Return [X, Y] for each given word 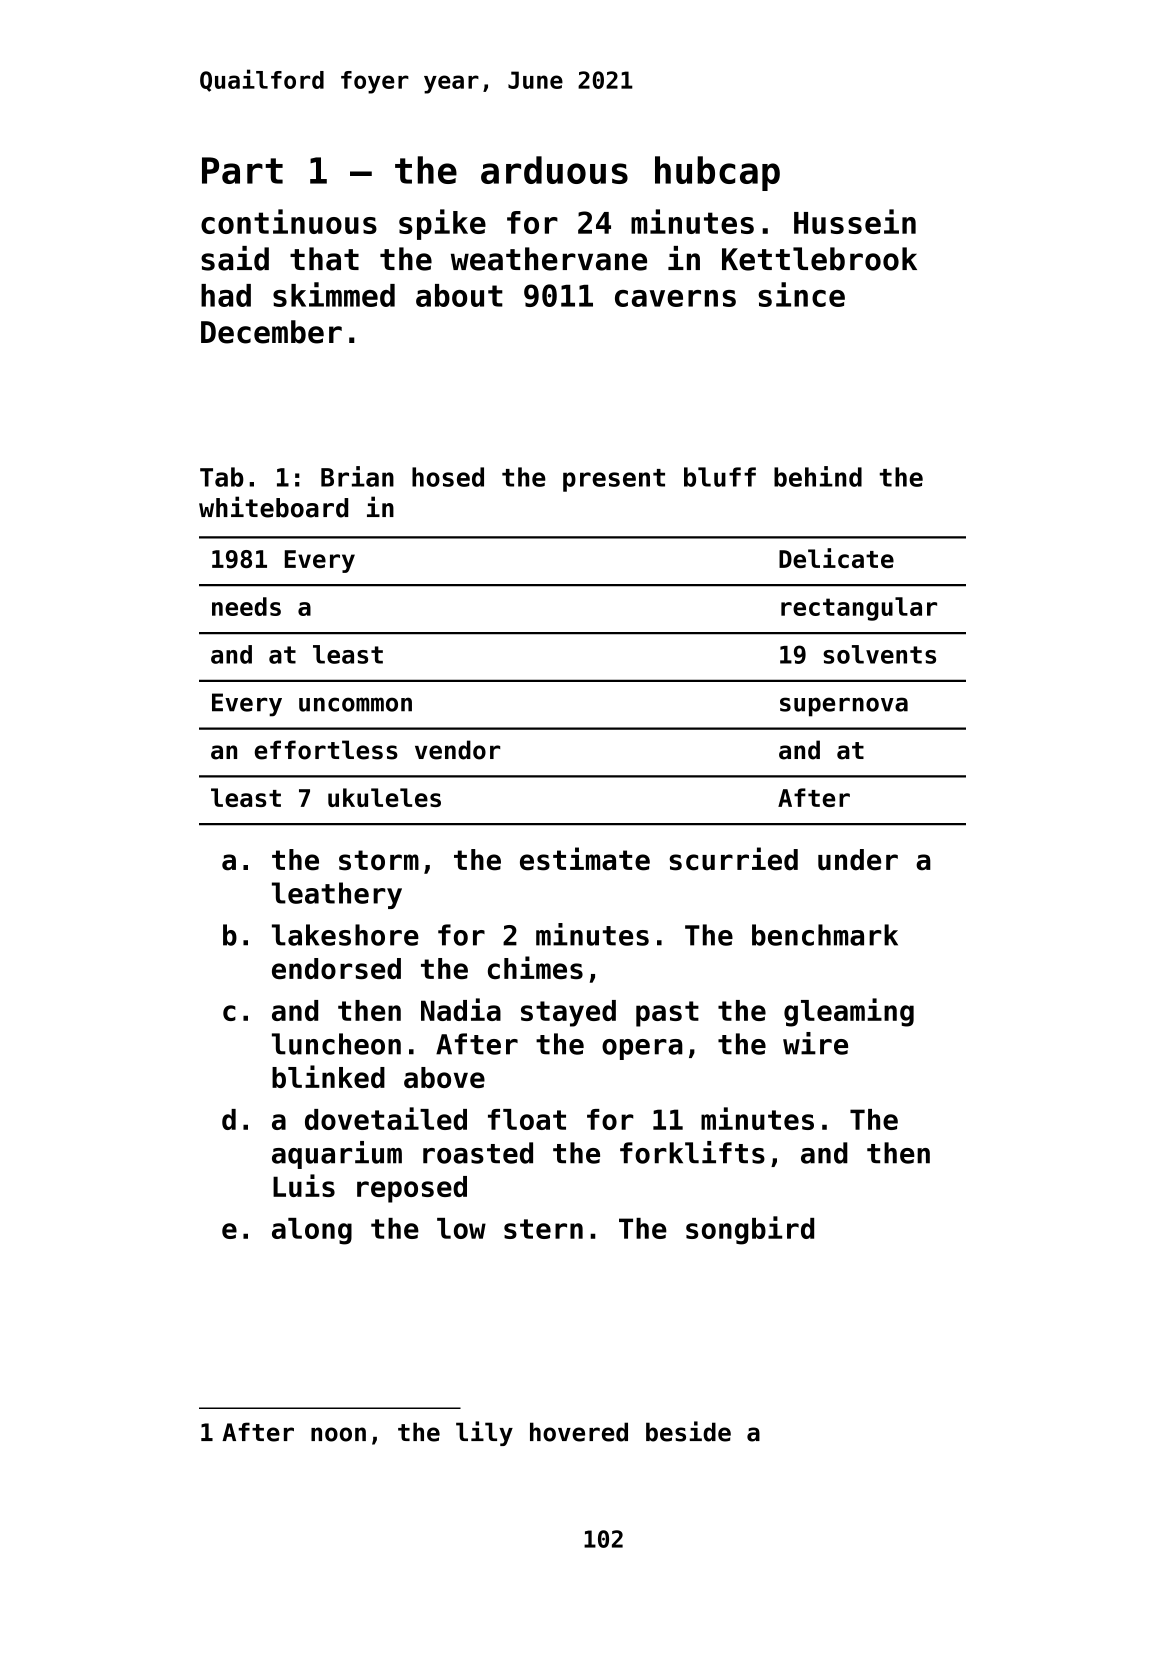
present [614, 480]
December [271, 332]
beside [688, 1431]
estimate [585, 859]
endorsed [336, 968]
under [858, 860]
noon [338, 1434]
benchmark [825, 935]
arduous [554, 170]
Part [242, 170]
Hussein [855, 221]
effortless [326, 750]
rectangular [859, 609]
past [667, 1014]
